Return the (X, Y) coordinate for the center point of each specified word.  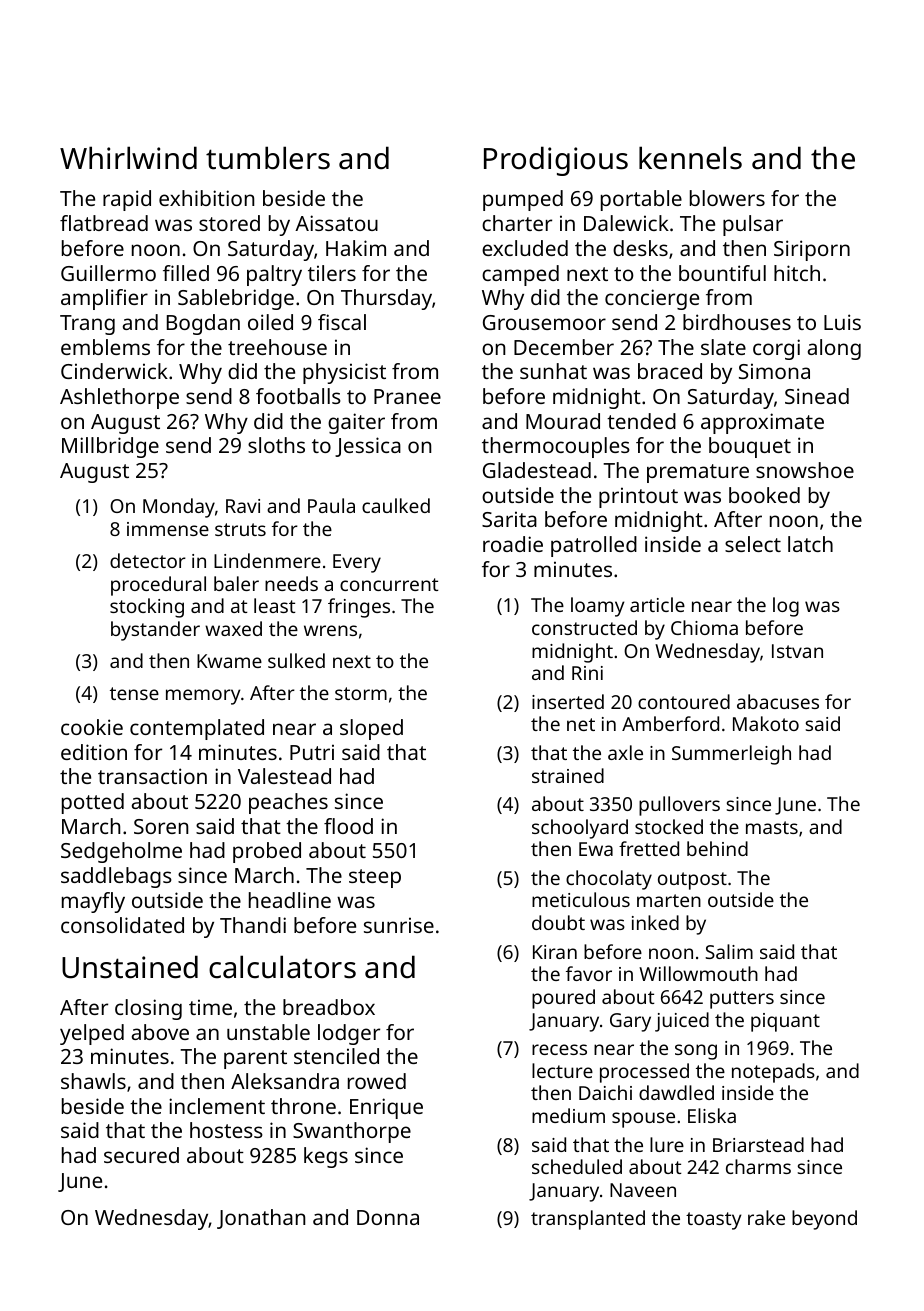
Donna (388, 1217)
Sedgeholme (121, 852)
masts (772, 827)
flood (348, 826)
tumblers (268, 158)
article (657, 604)
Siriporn (812, 250)
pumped (523, 200)
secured (141, 1155)
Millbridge (110, 447)
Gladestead (537, 470)
